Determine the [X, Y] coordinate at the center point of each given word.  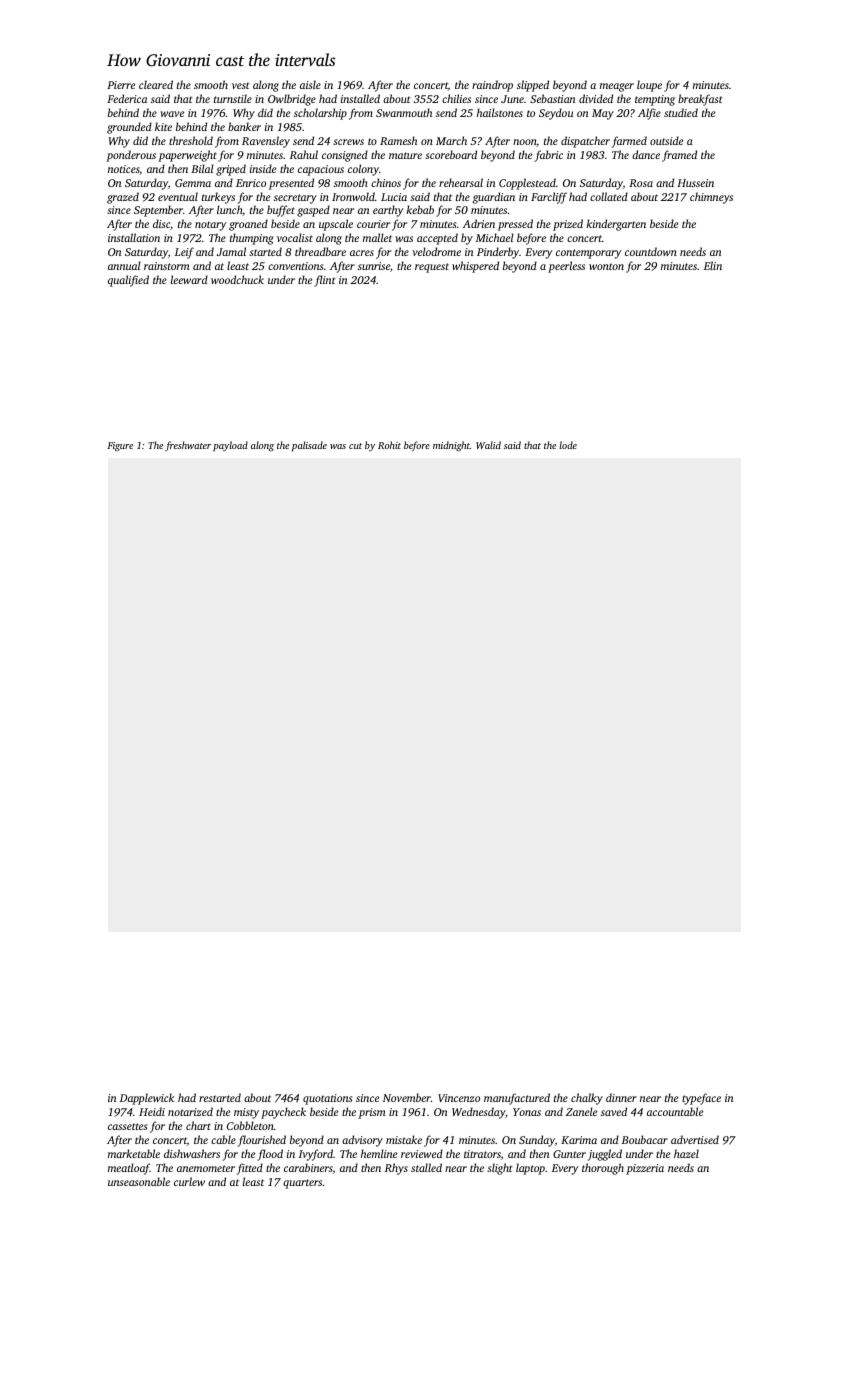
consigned [345, 156]
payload [230, 446]
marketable [134, 1153]
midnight [451, 446]
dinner [621, 1097]
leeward [189, 279]
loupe [649, 86]
